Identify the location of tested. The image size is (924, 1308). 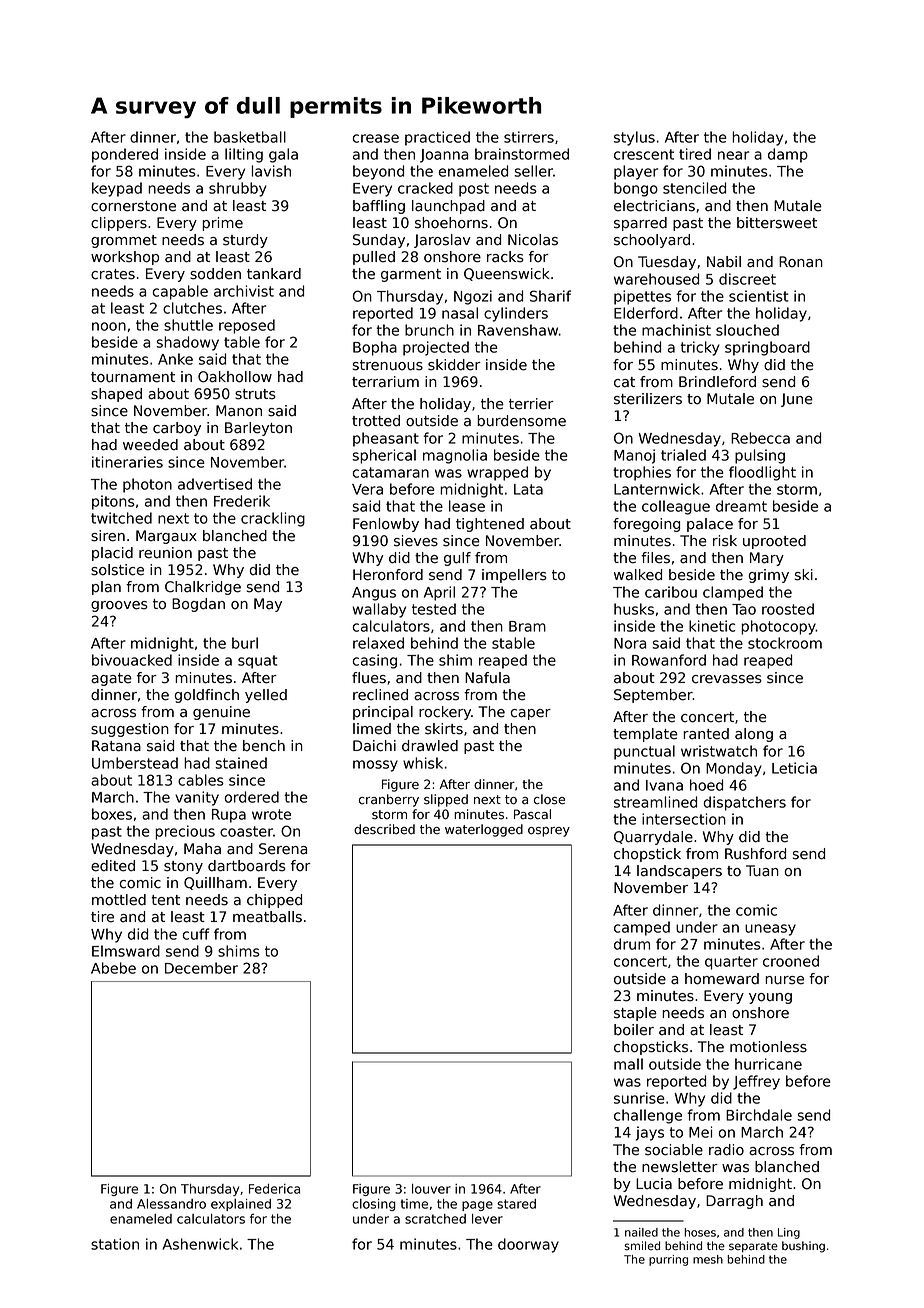
(434, 609).
